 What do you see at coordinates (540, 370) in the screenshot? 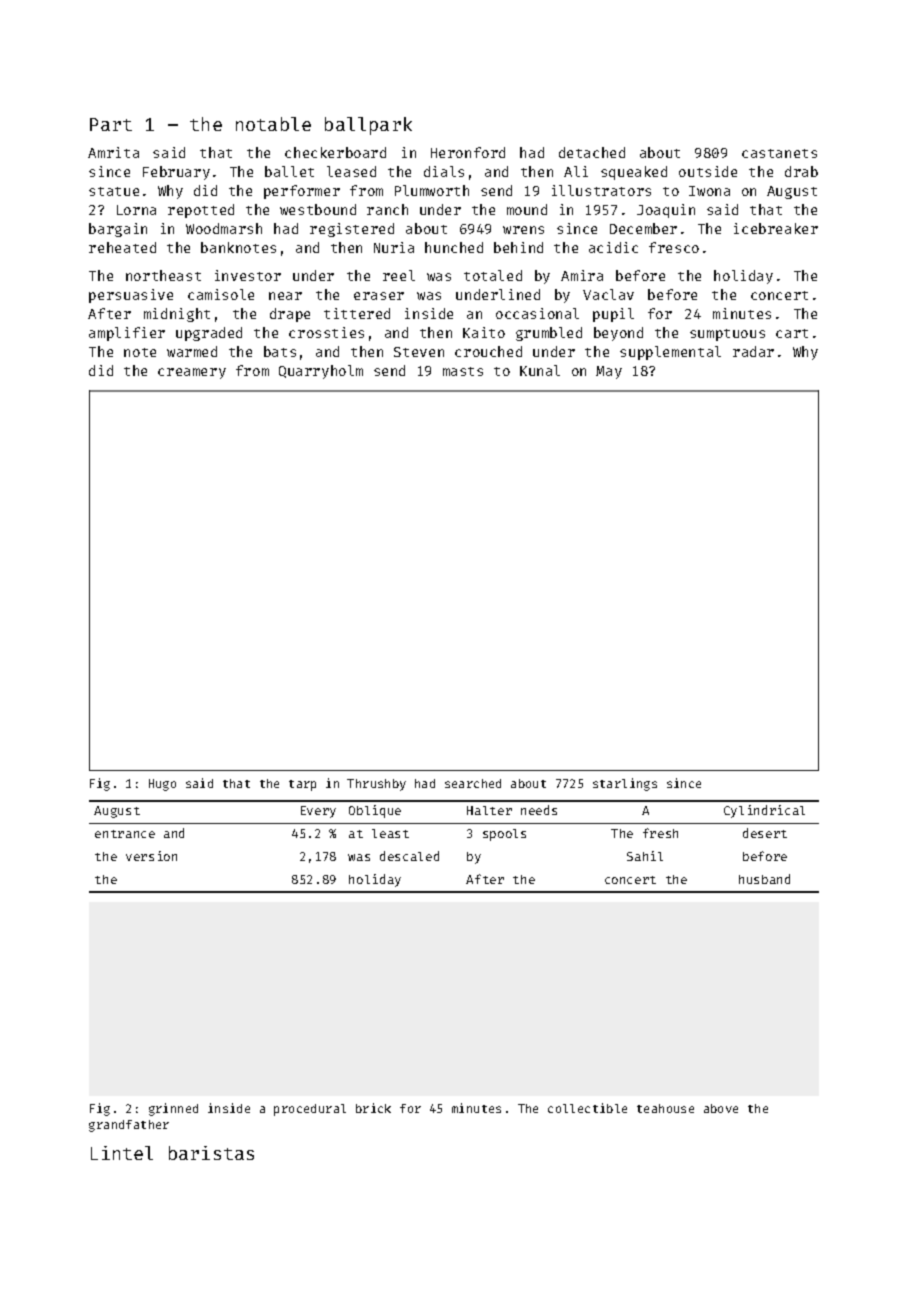
I see `Kunal` at bounding box center [540, 370].
